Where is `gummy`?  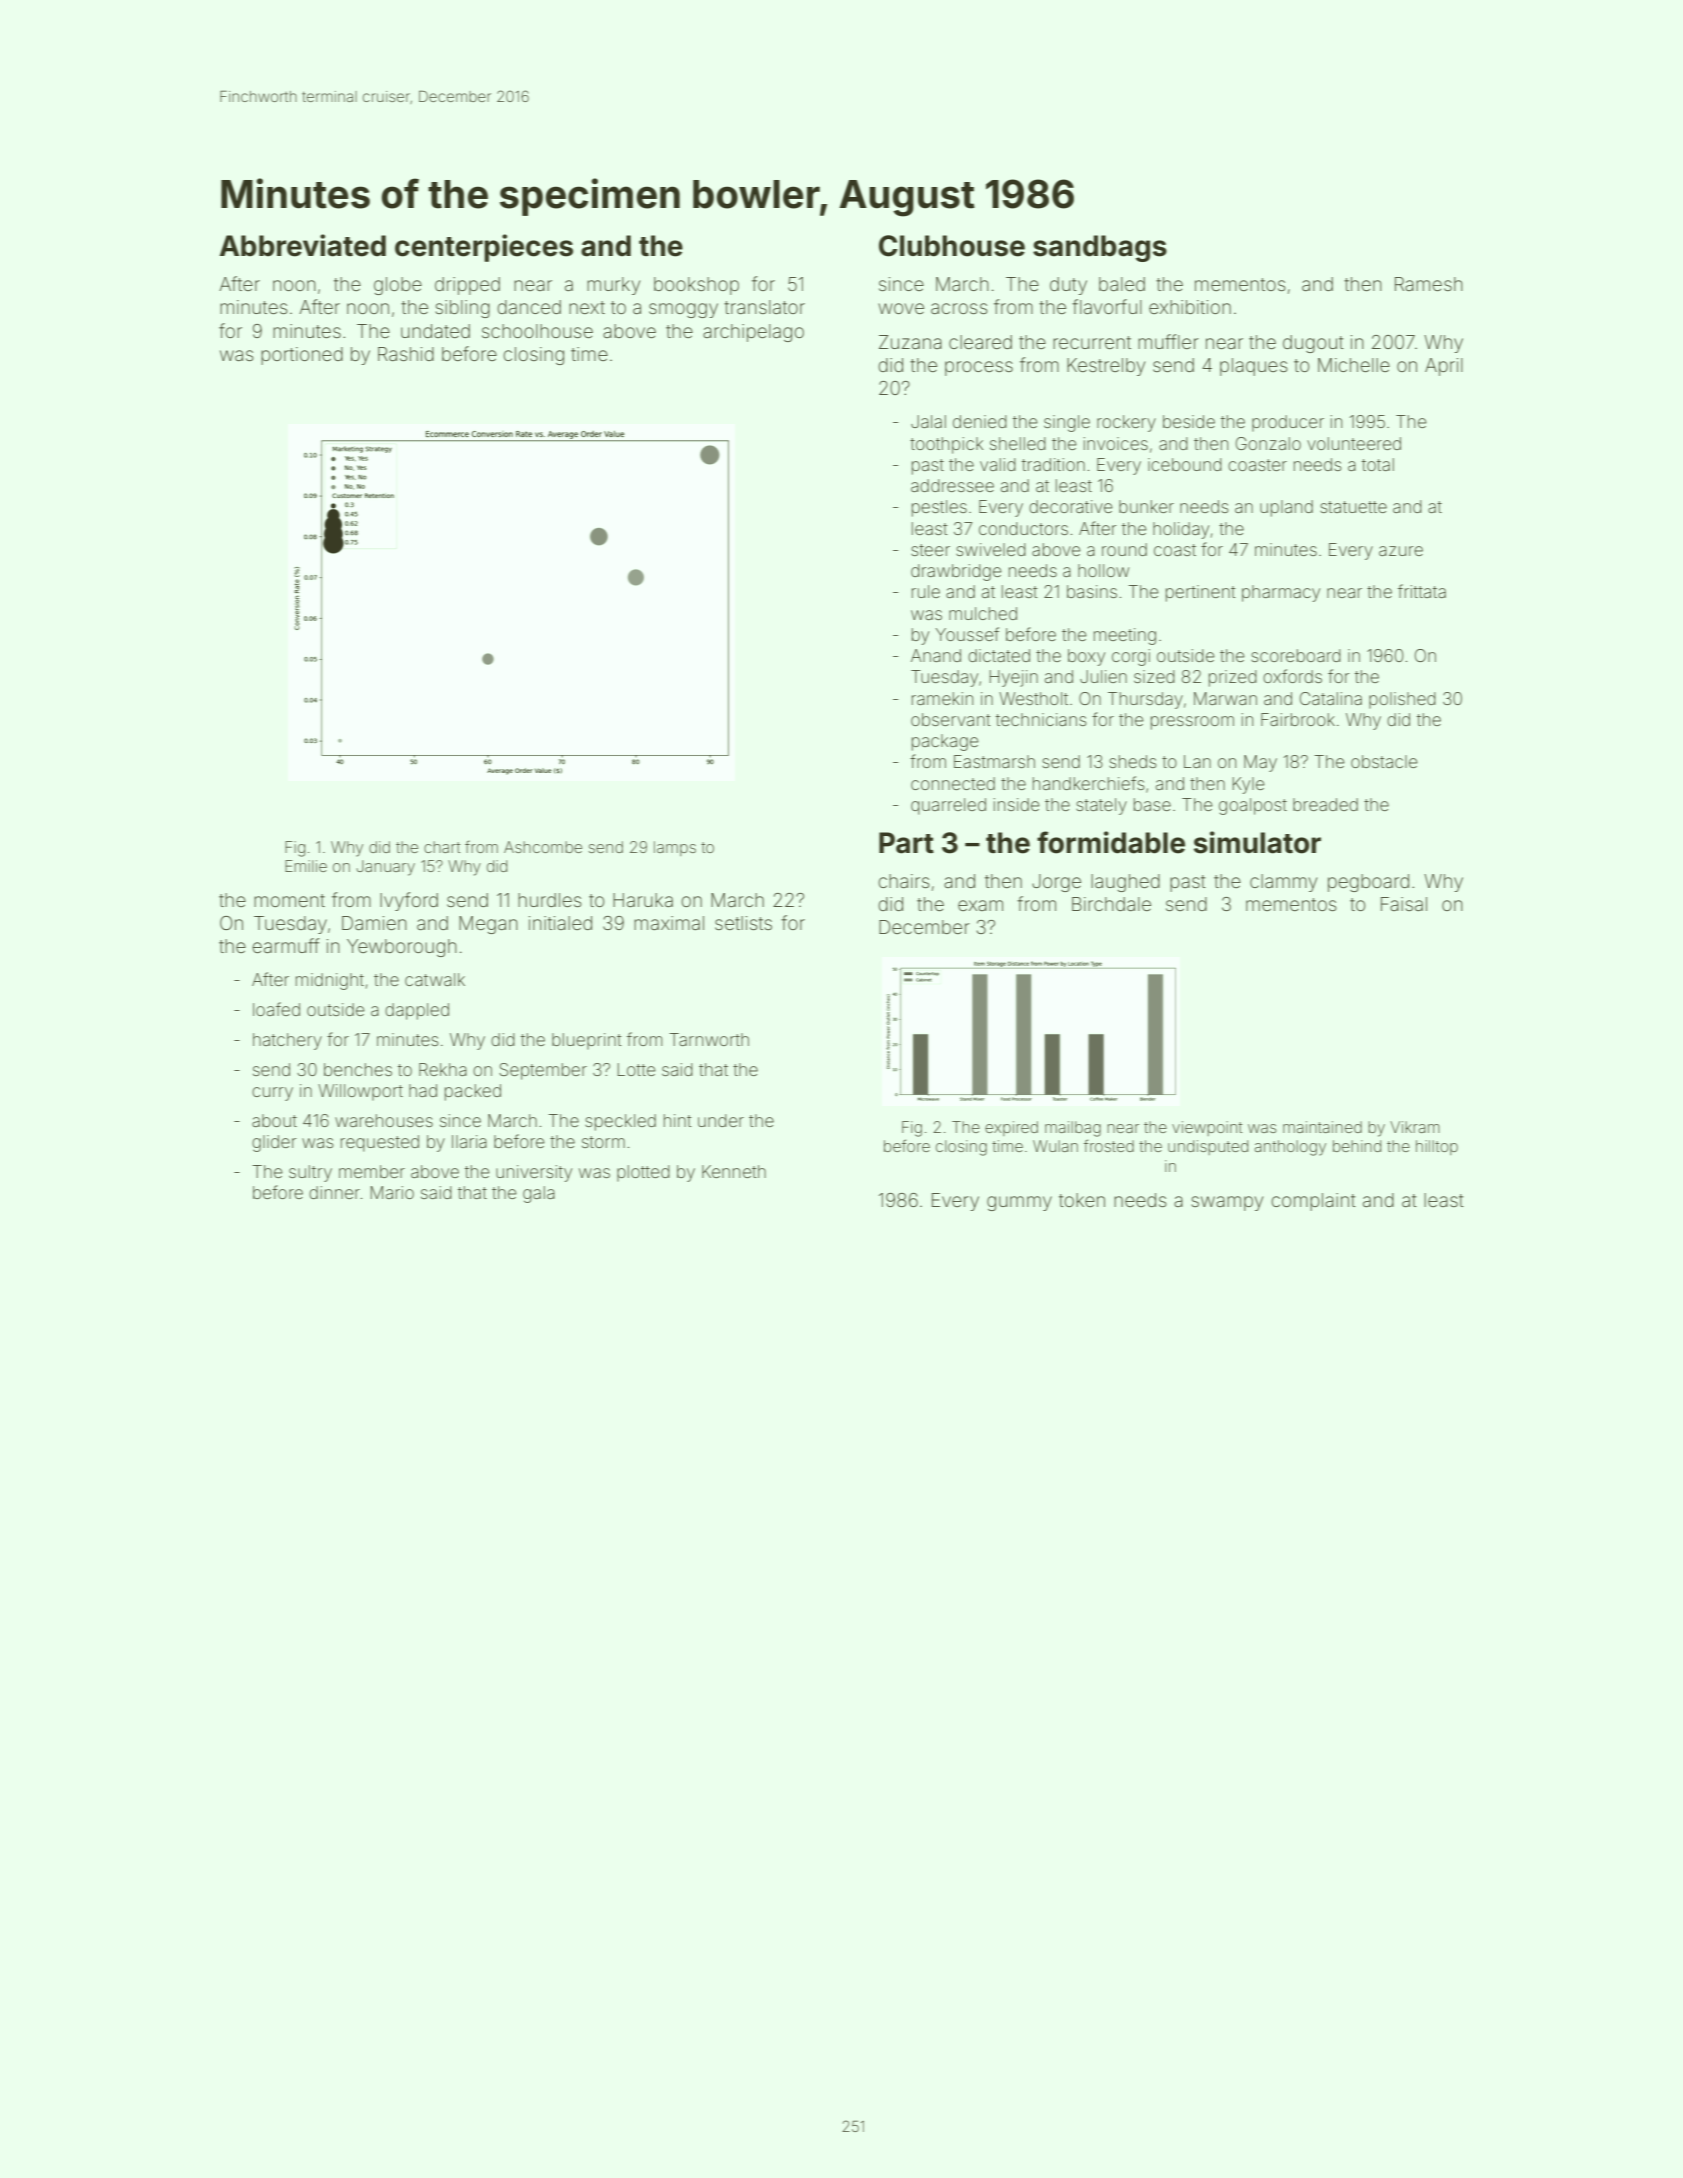 gummy is located at coordinates (1019, 1203).
